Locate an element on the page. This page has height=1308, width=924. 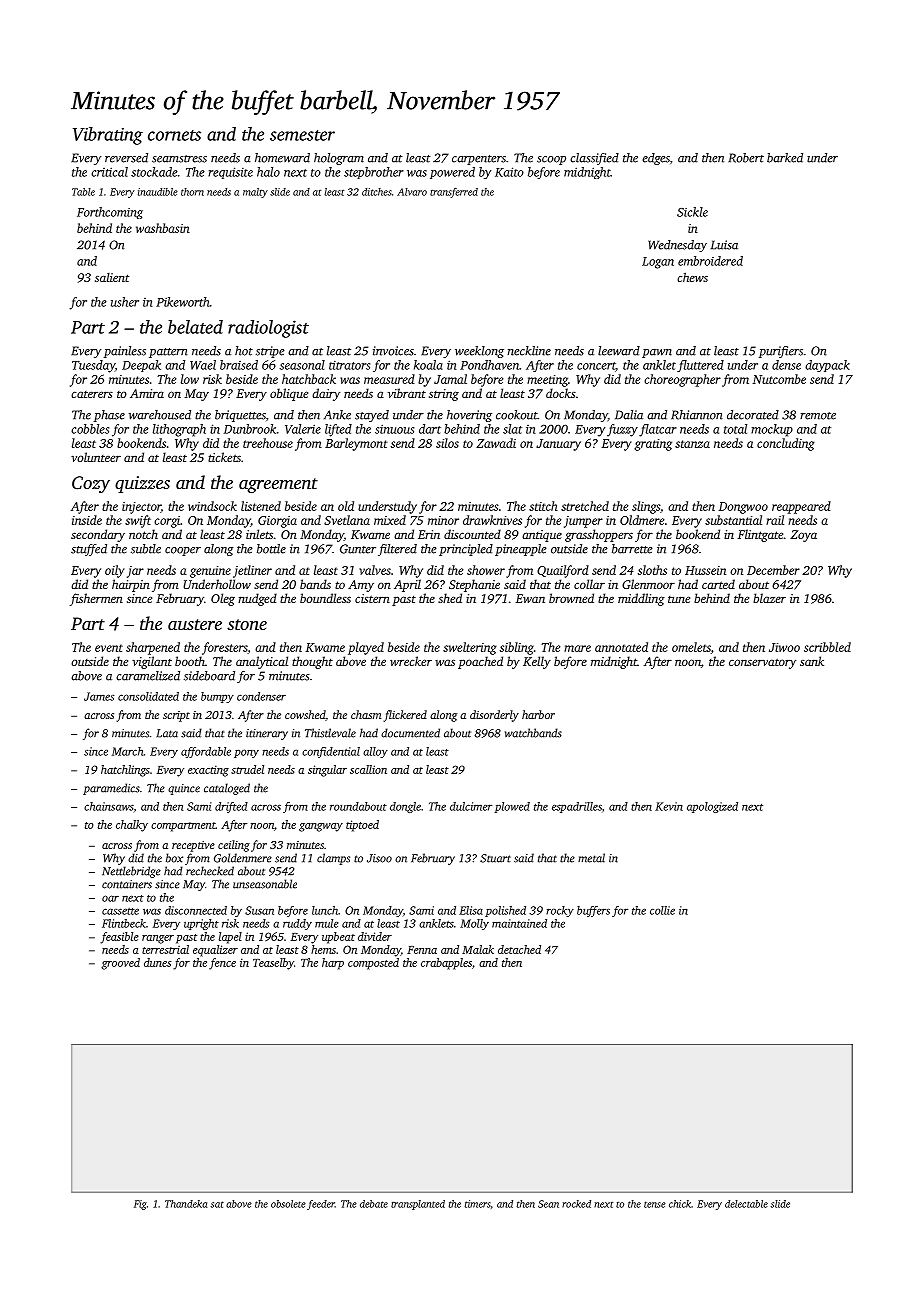
pineapple is located at coordinates (521, 550).
